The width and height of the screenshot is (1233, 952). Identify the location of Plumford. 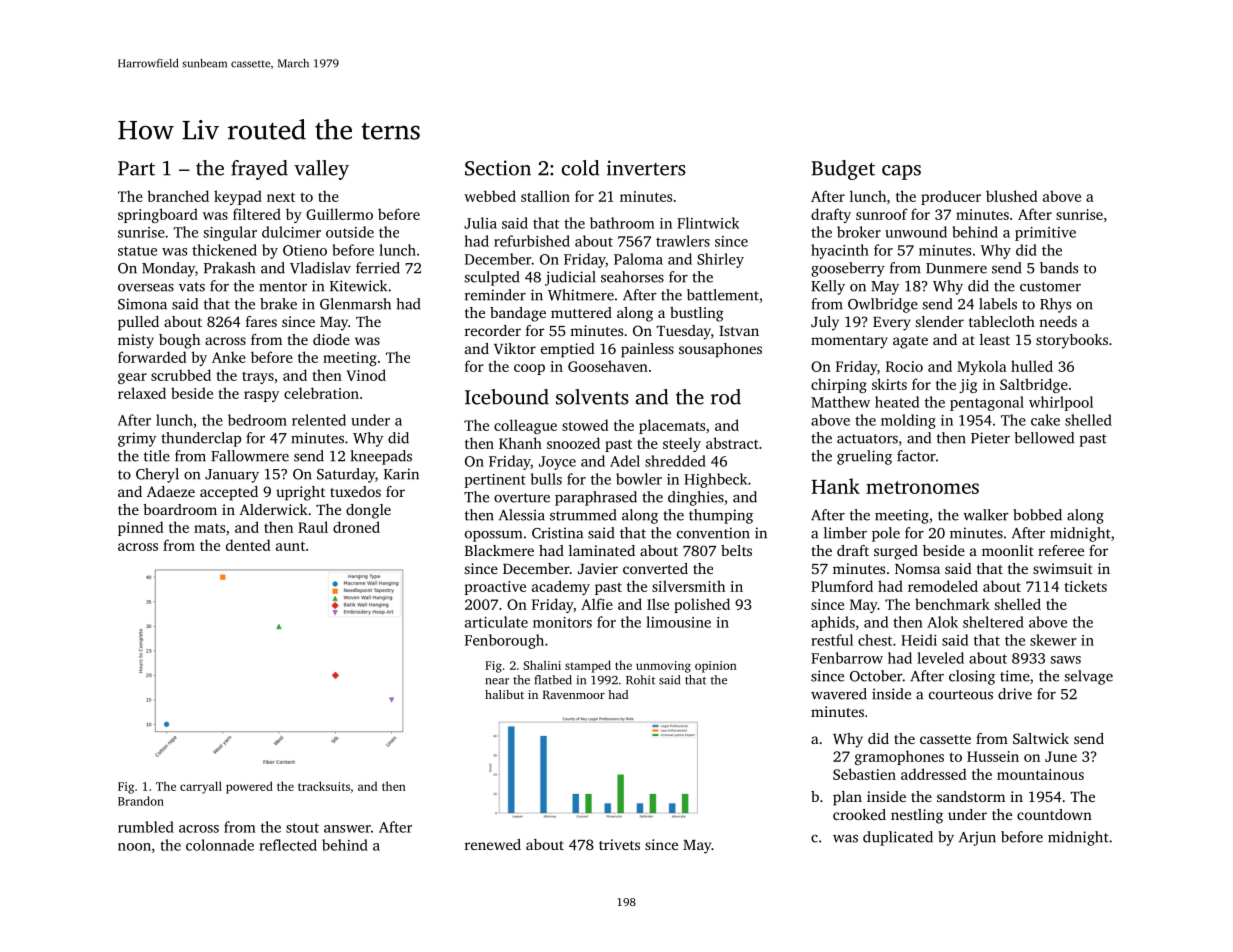
(842, 586).
